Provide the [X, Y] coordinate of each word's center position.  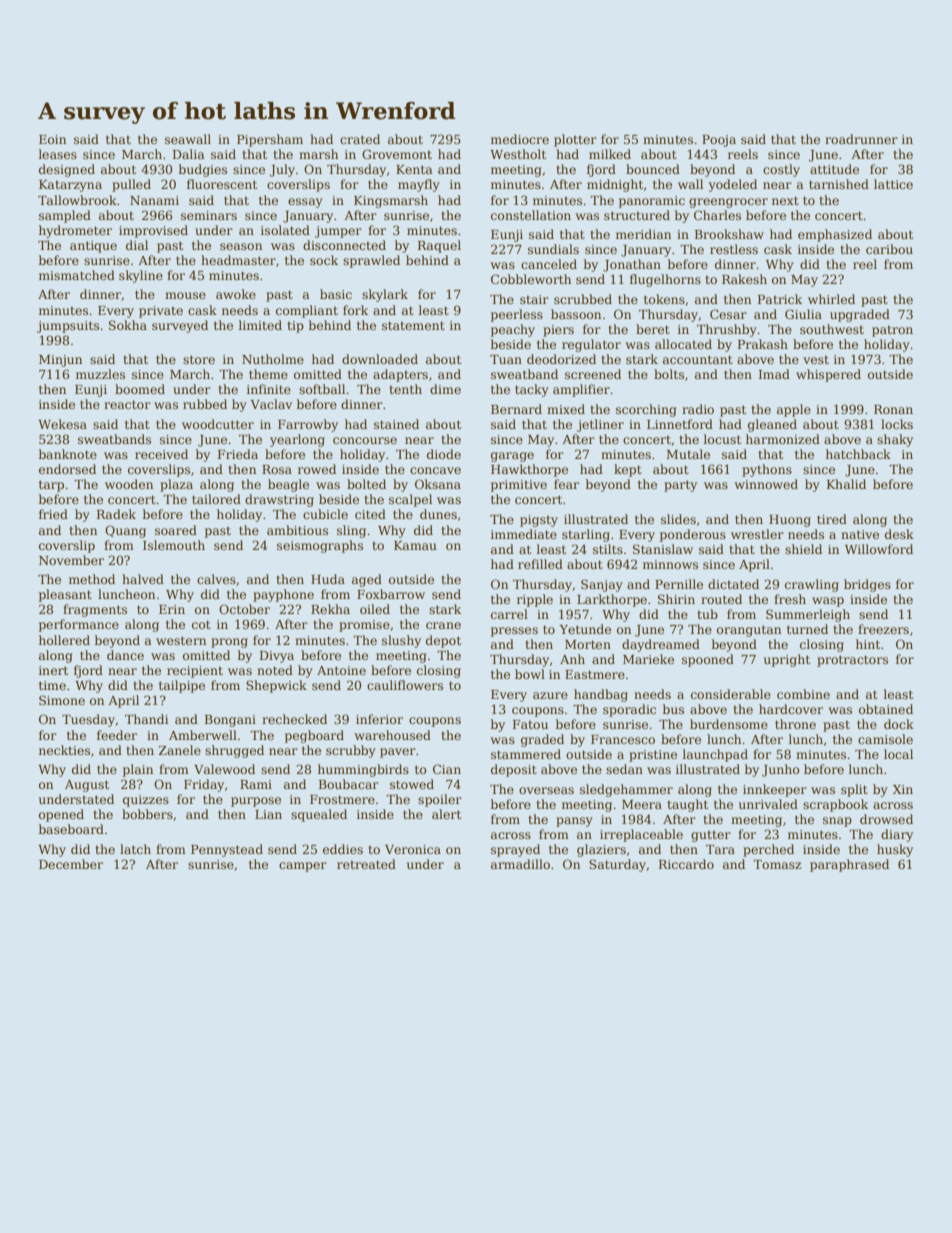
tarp [51, 486]
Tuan [506, 359]
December [71, 864]
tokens [664, 299]
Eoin [52, 139]
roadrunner [861, 139]
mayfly [419, 185]
